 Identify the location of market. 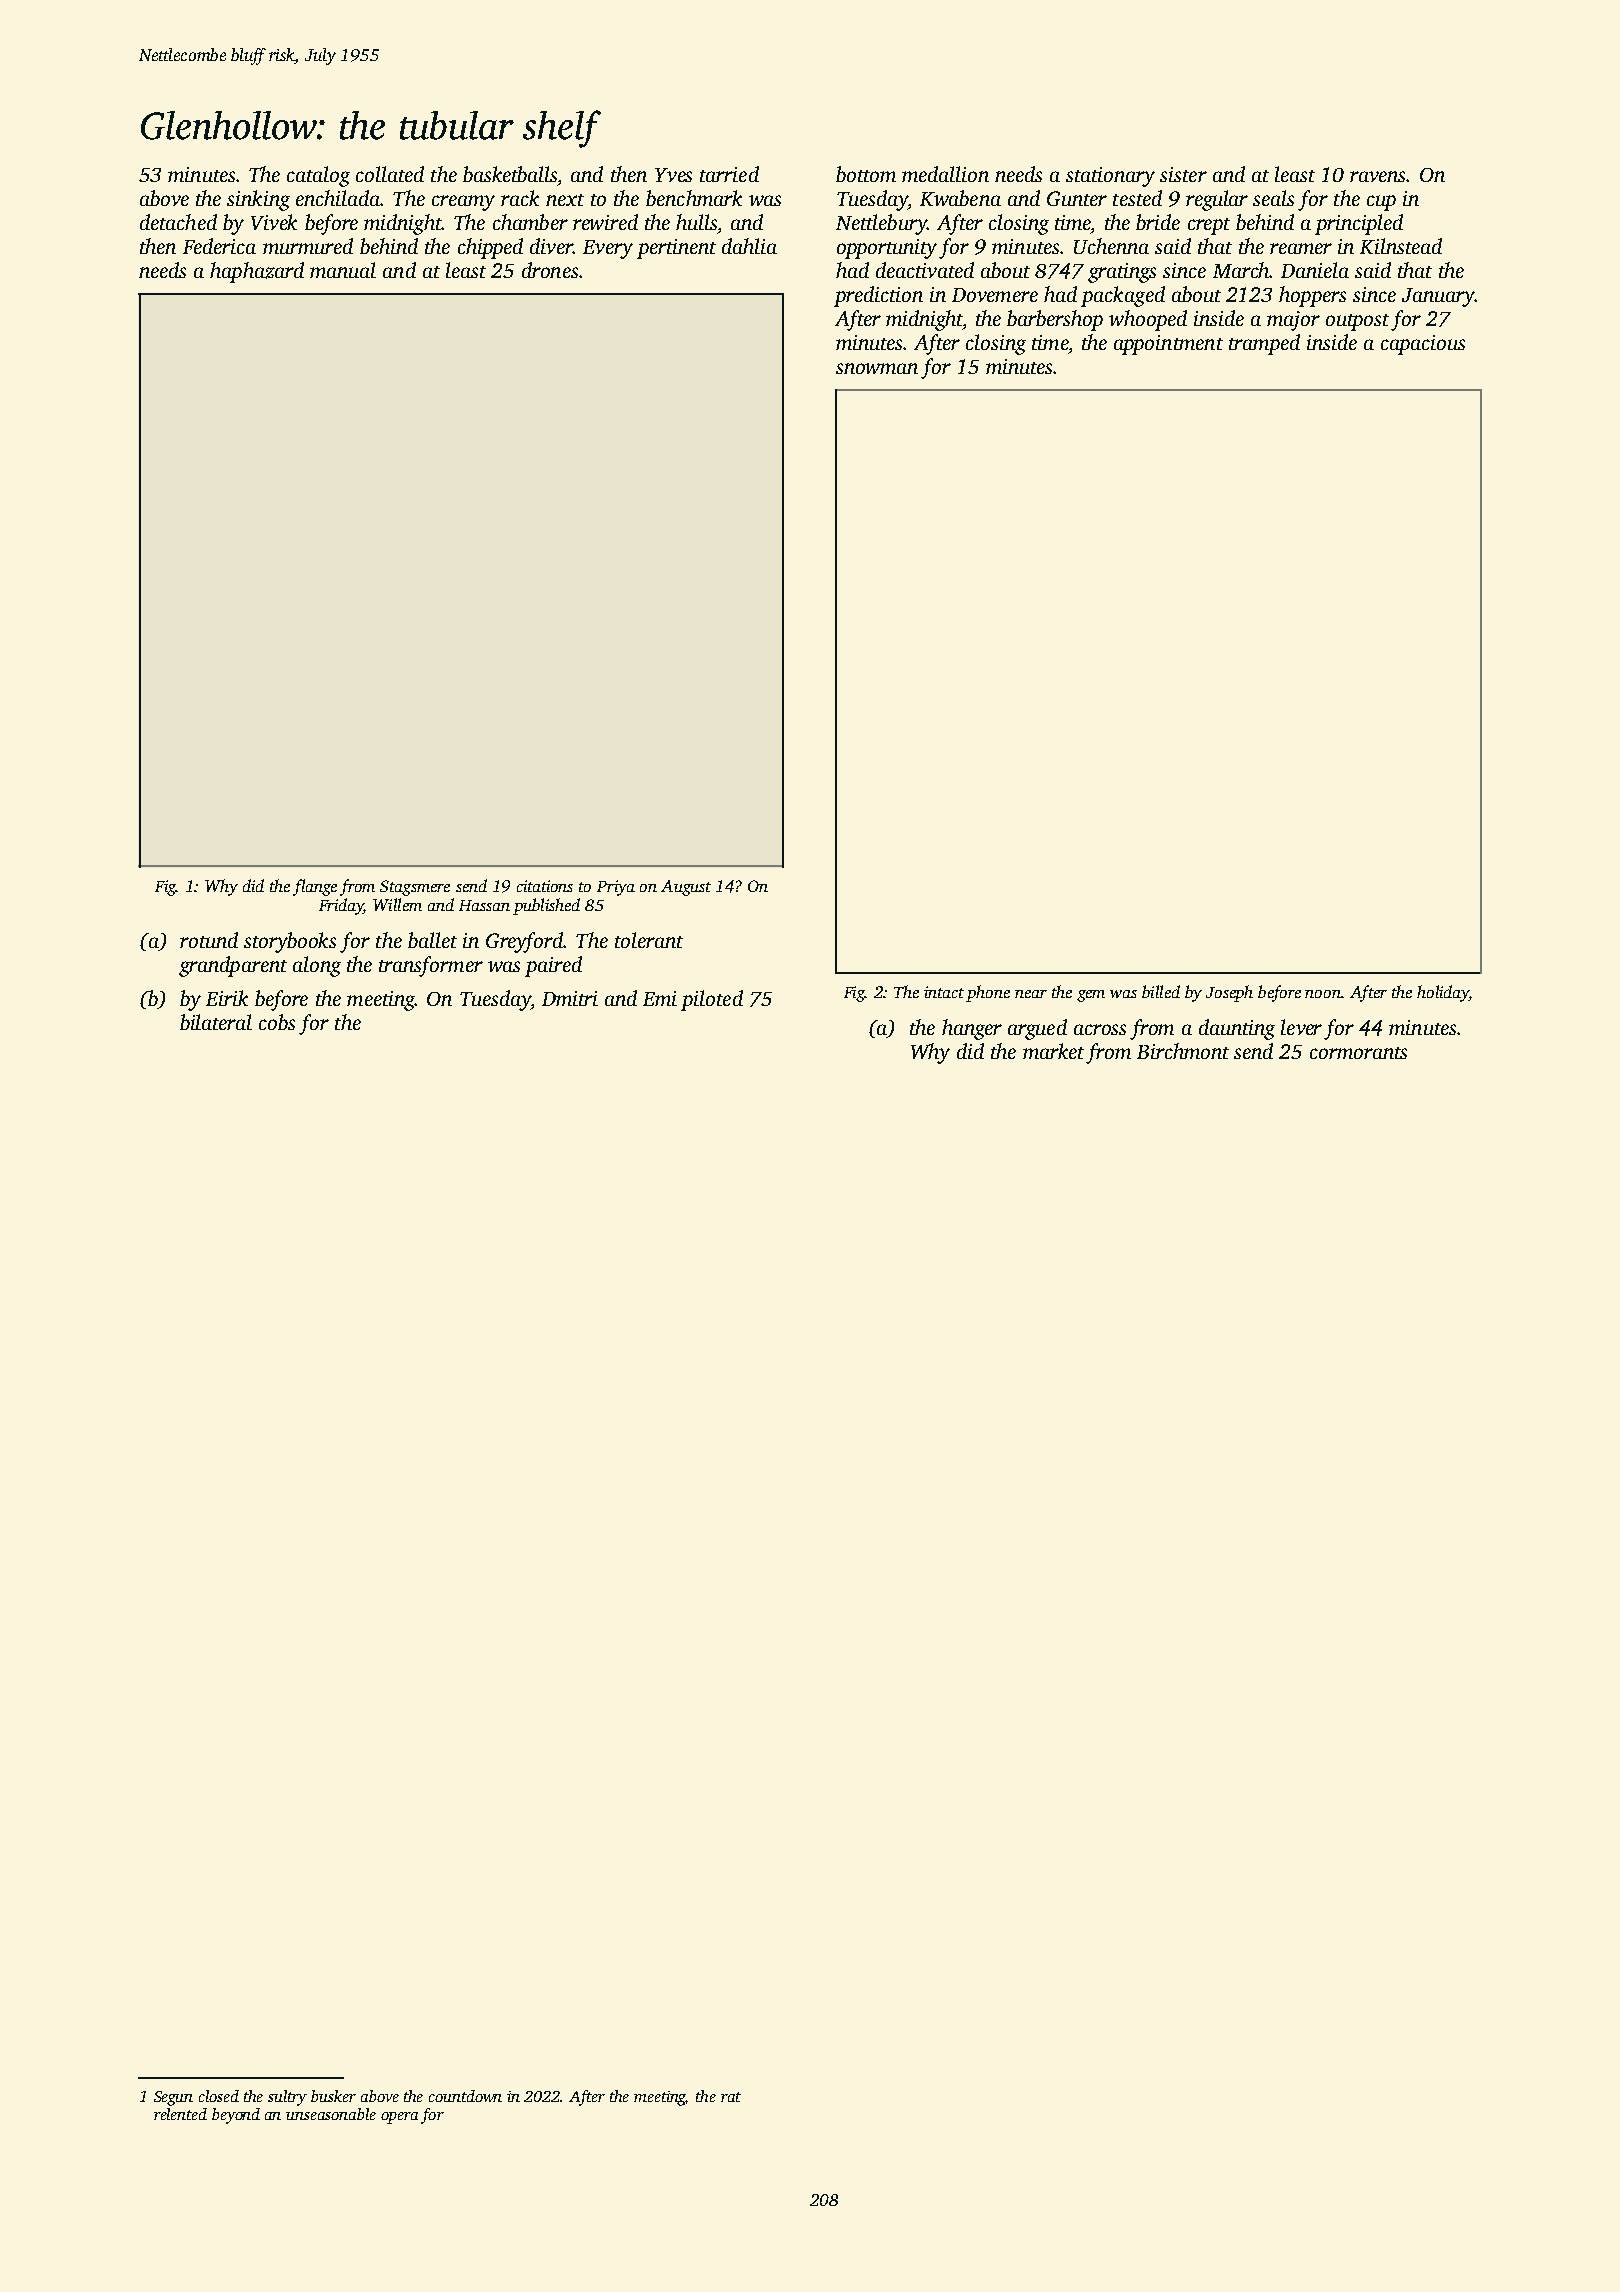
(1053, 1051).
